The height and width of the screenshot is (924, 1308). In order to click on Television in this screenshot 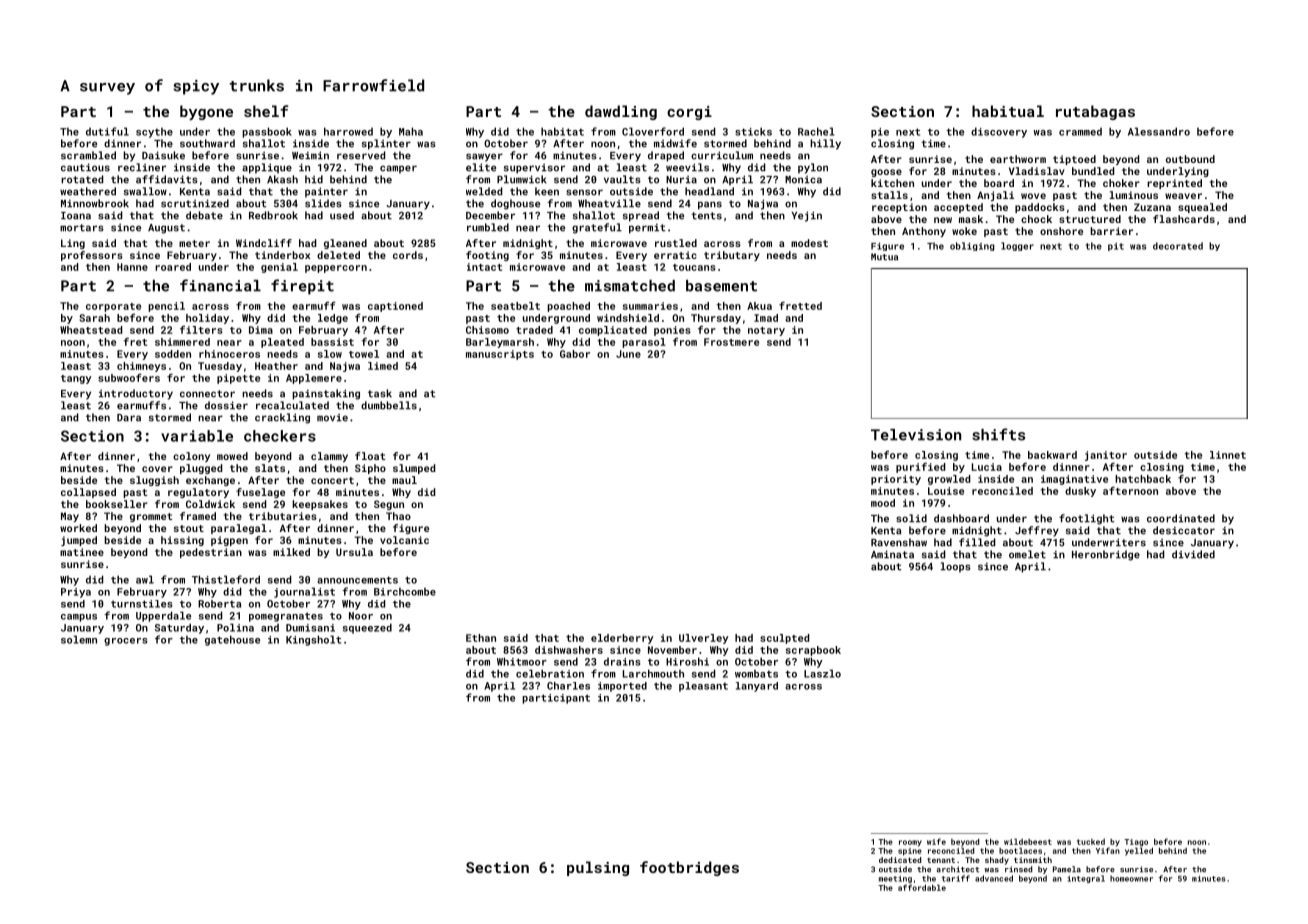, I will do `click(916, 435)`.
